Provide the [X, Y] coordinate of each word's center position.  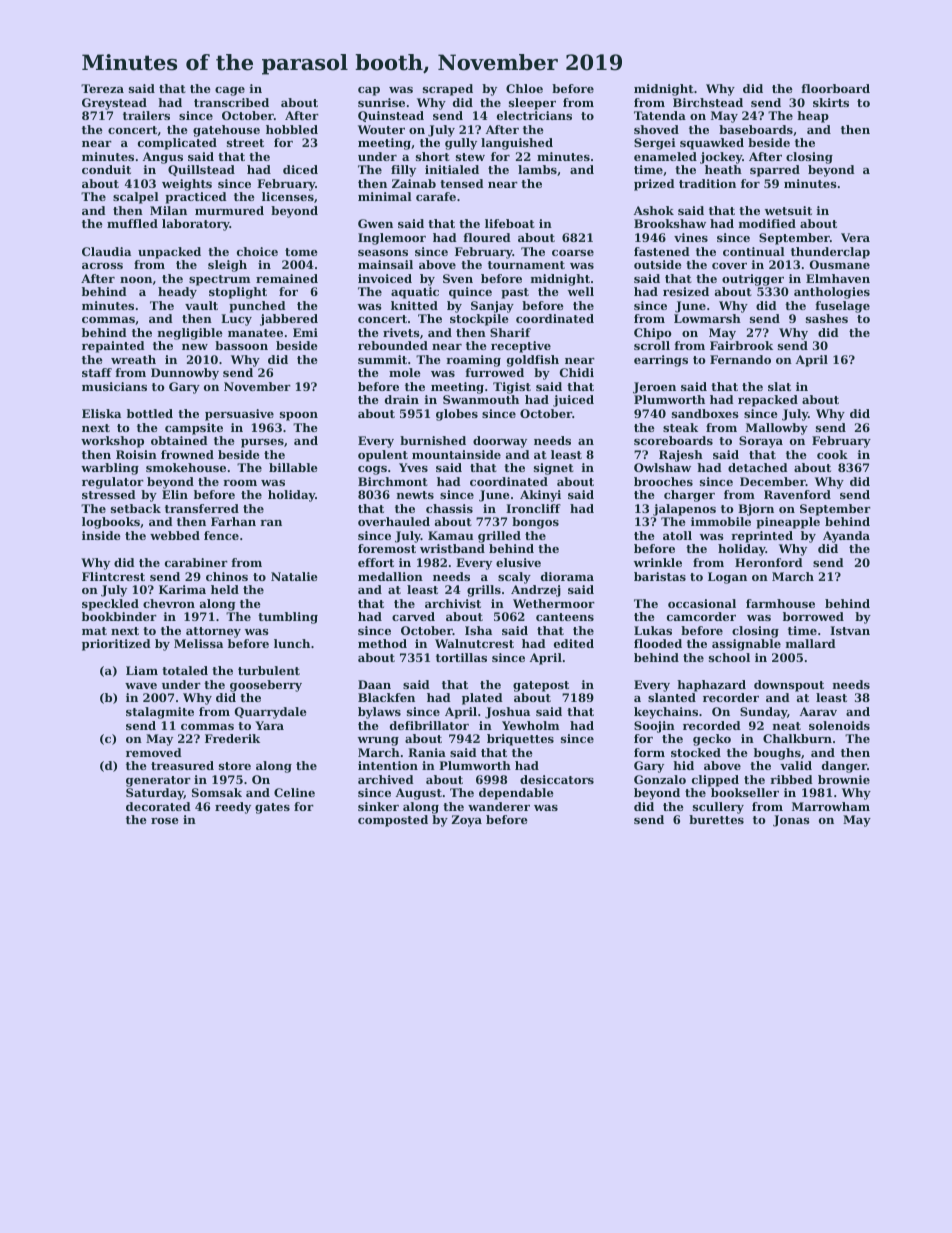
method [382, 643]
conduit [106, 169]
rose [165, 821]
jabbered [289, 320]
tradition [707, 183]
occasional [702, 603]
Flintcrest [113, 576]
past [515, 293]
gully [461, 144]
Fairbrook [741, 345]
